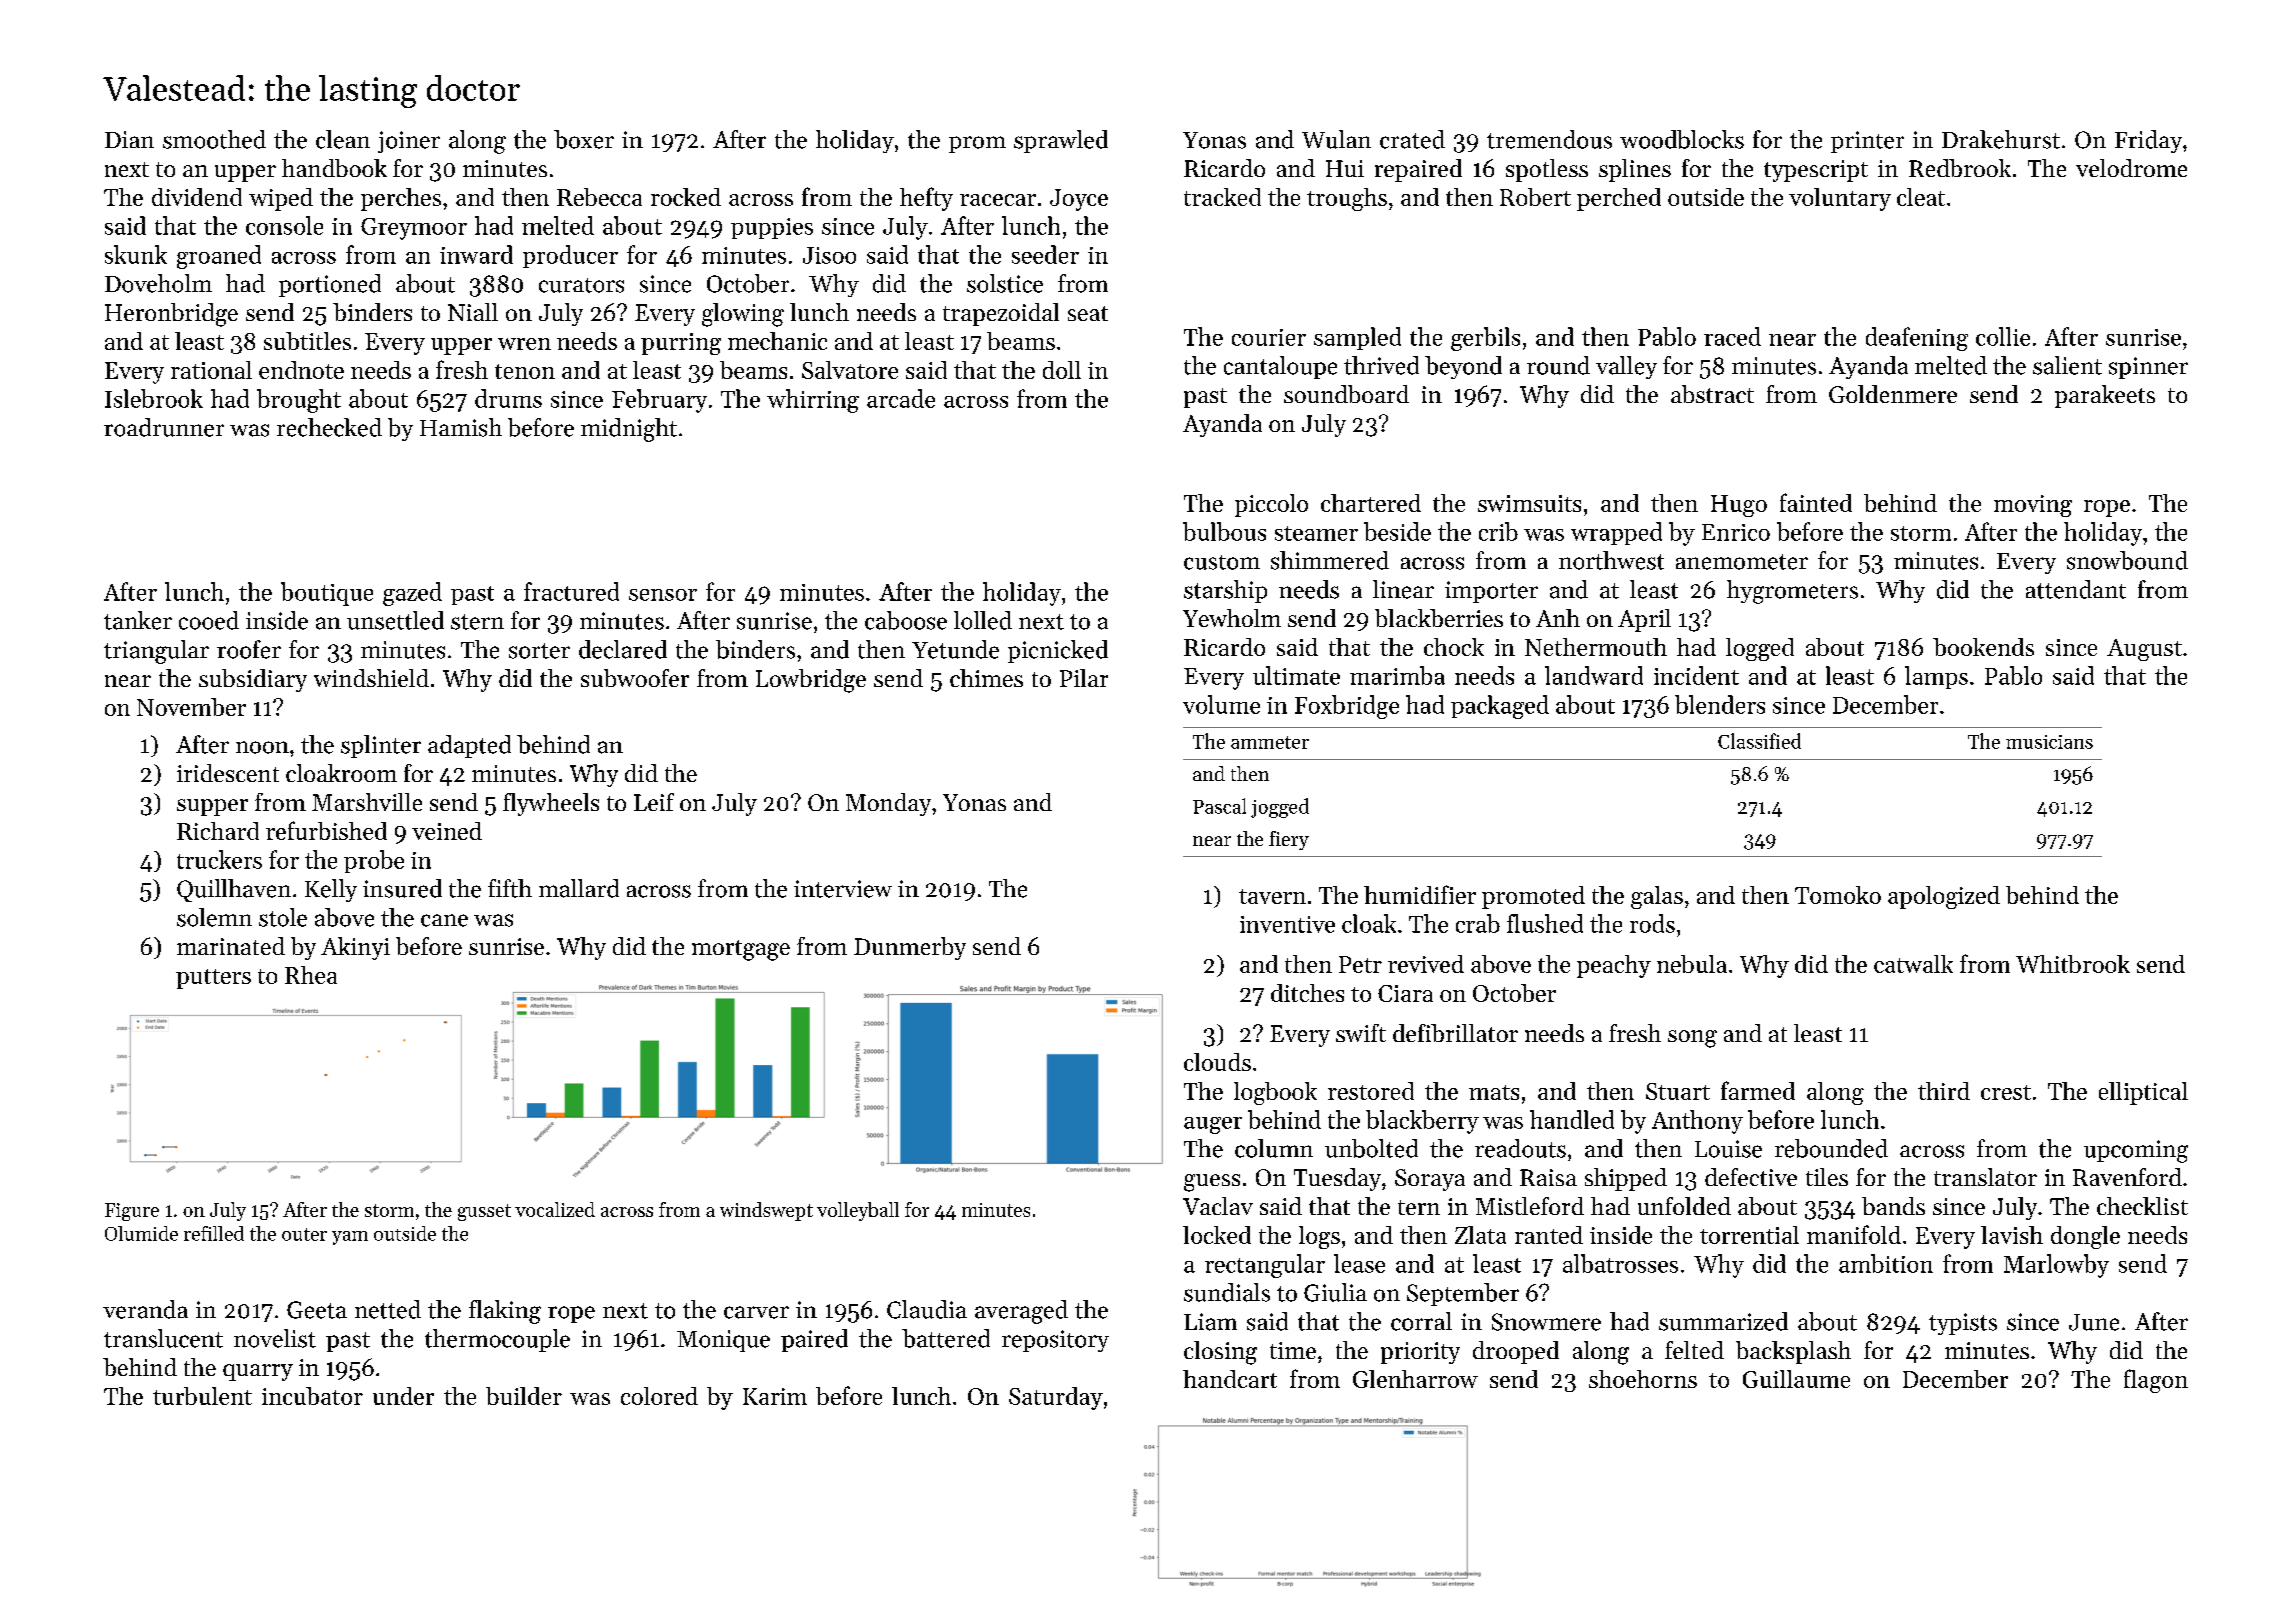 This screenshot has height=1620, width=2292. Describe the element at coordinates (858, 1211) in the screenshot. I see `volleyball` at that location.
